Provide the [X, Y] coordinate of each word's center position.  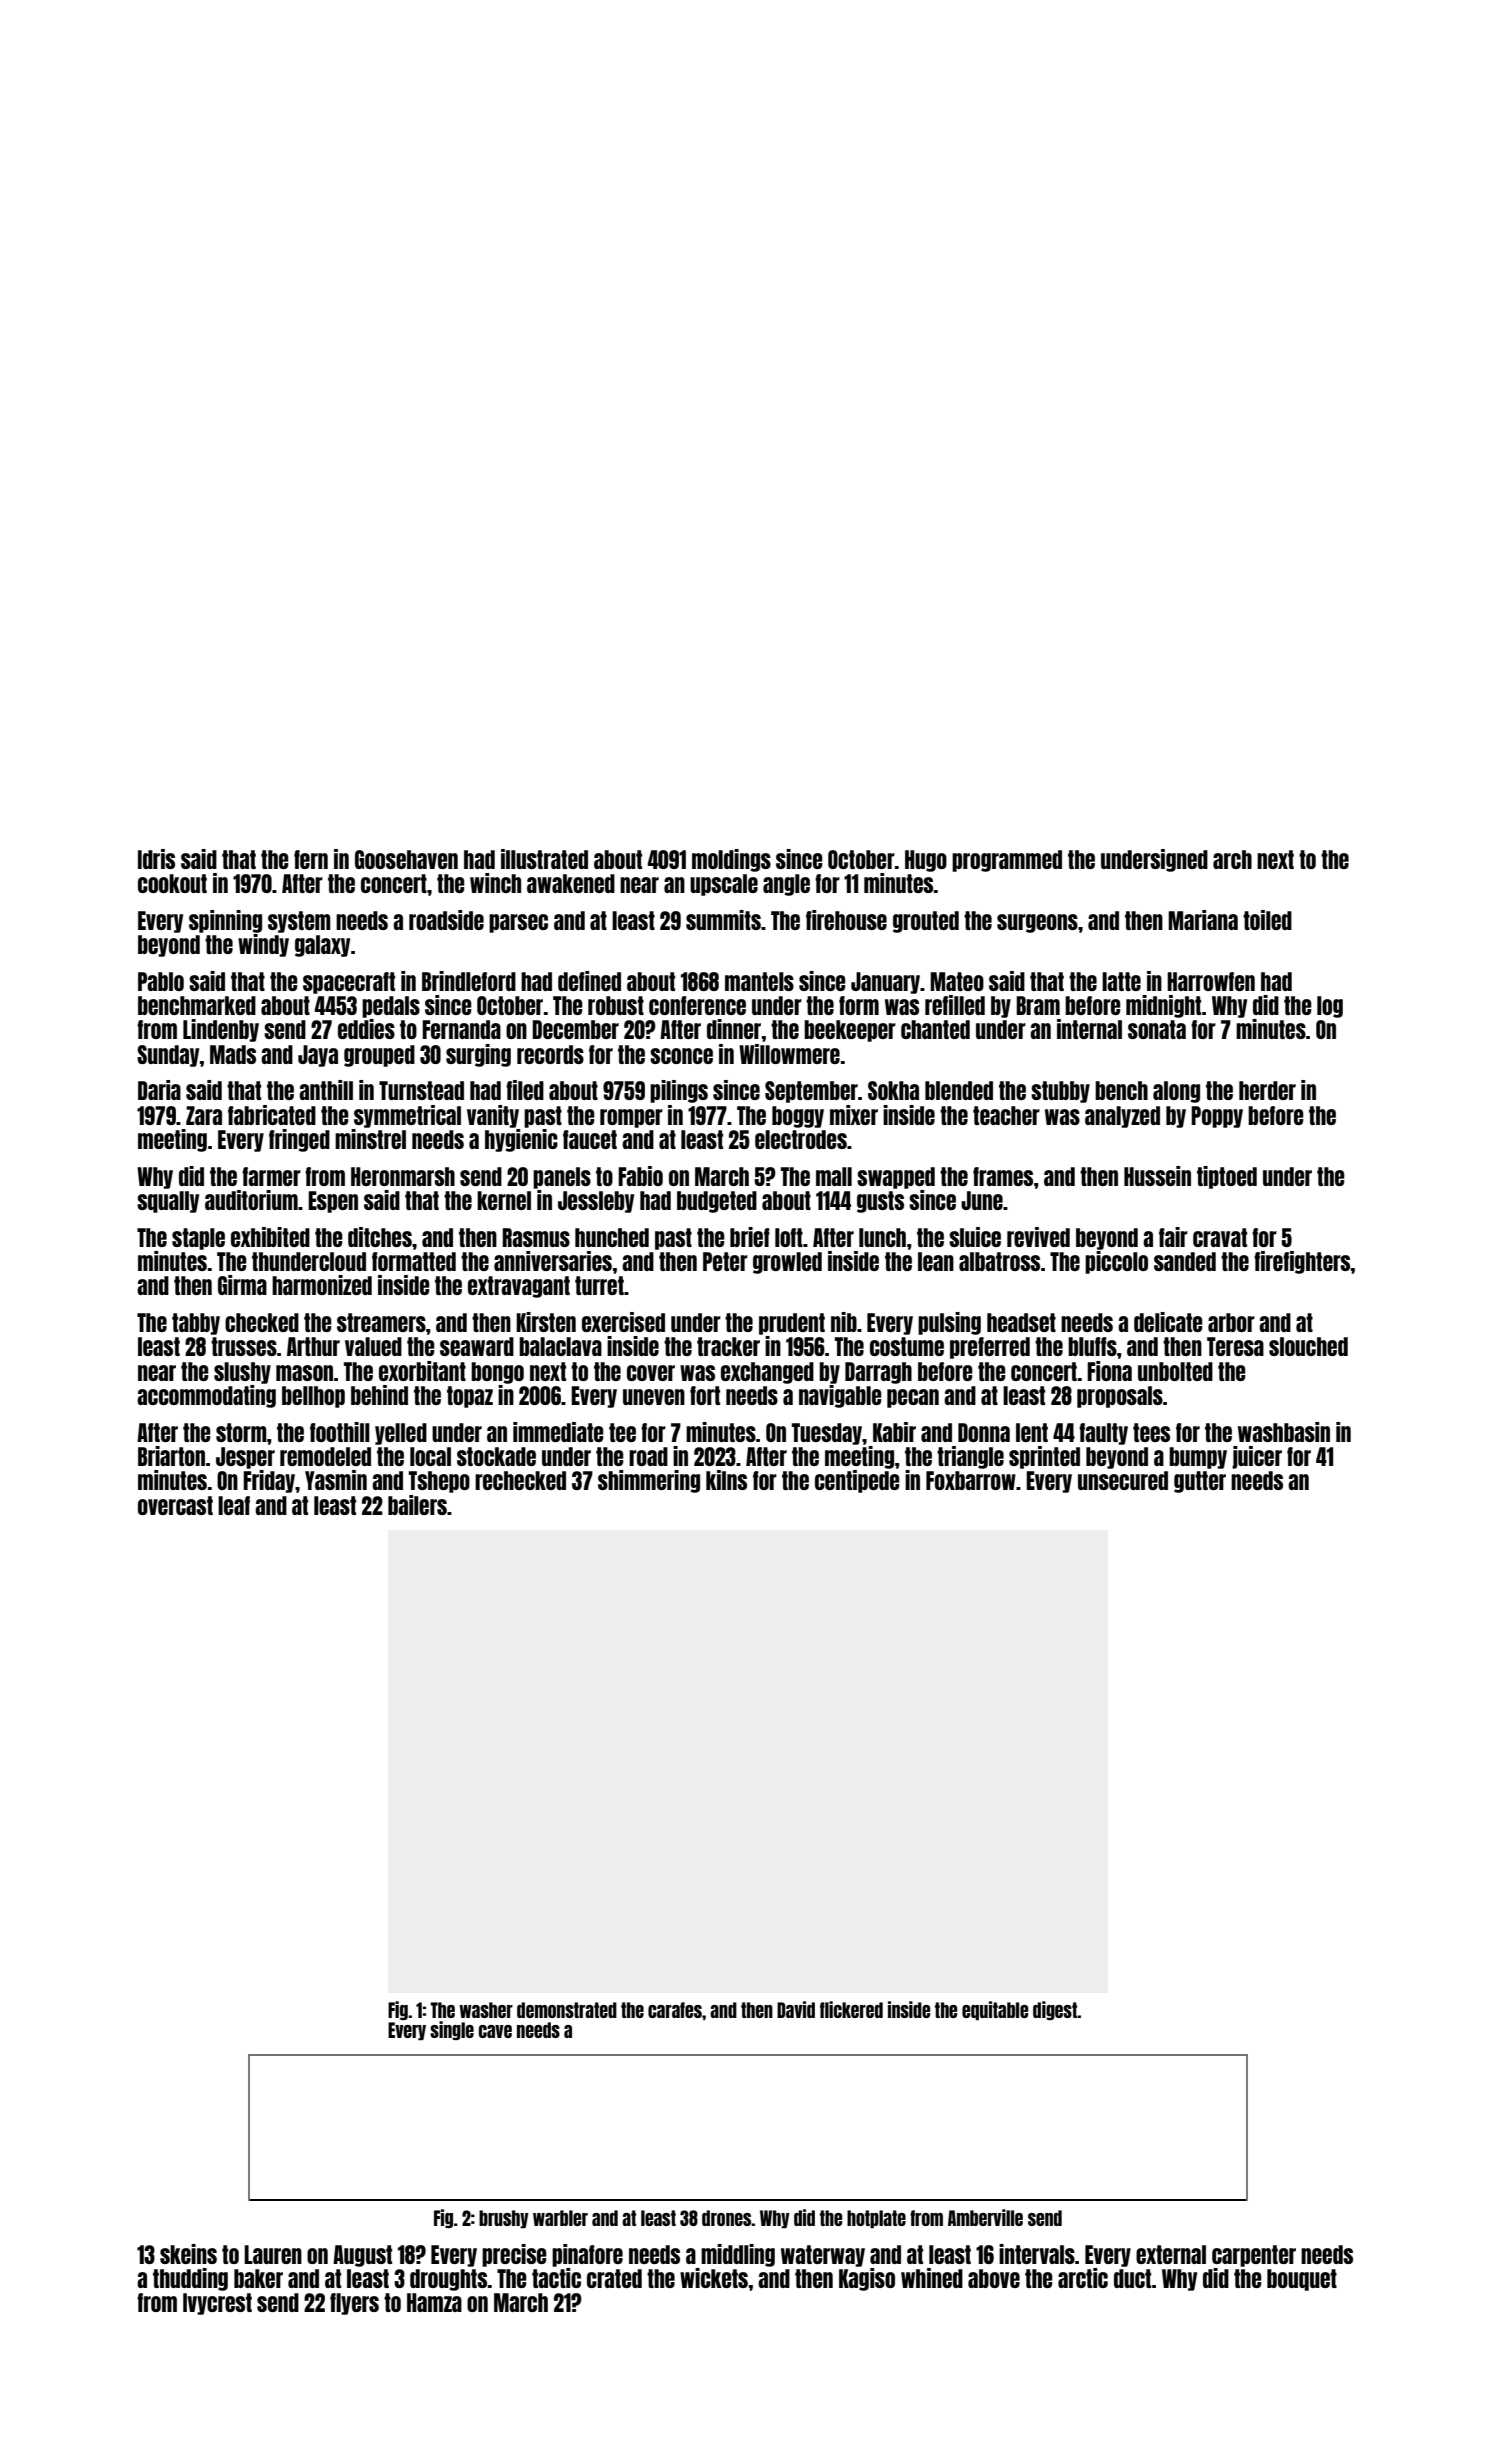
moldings [731, 860]
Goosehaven [406, 859]
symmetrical [407, 1116]
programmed [1007, 861]
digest [1055, 2010]
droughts [449, 2280]
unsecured [1123, 1480]
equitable [995, 2011]
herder [1267, 1090]
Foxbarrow [971, 1480]
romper [631, 1118]
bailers [417, 1505]
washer [486, 2010]
